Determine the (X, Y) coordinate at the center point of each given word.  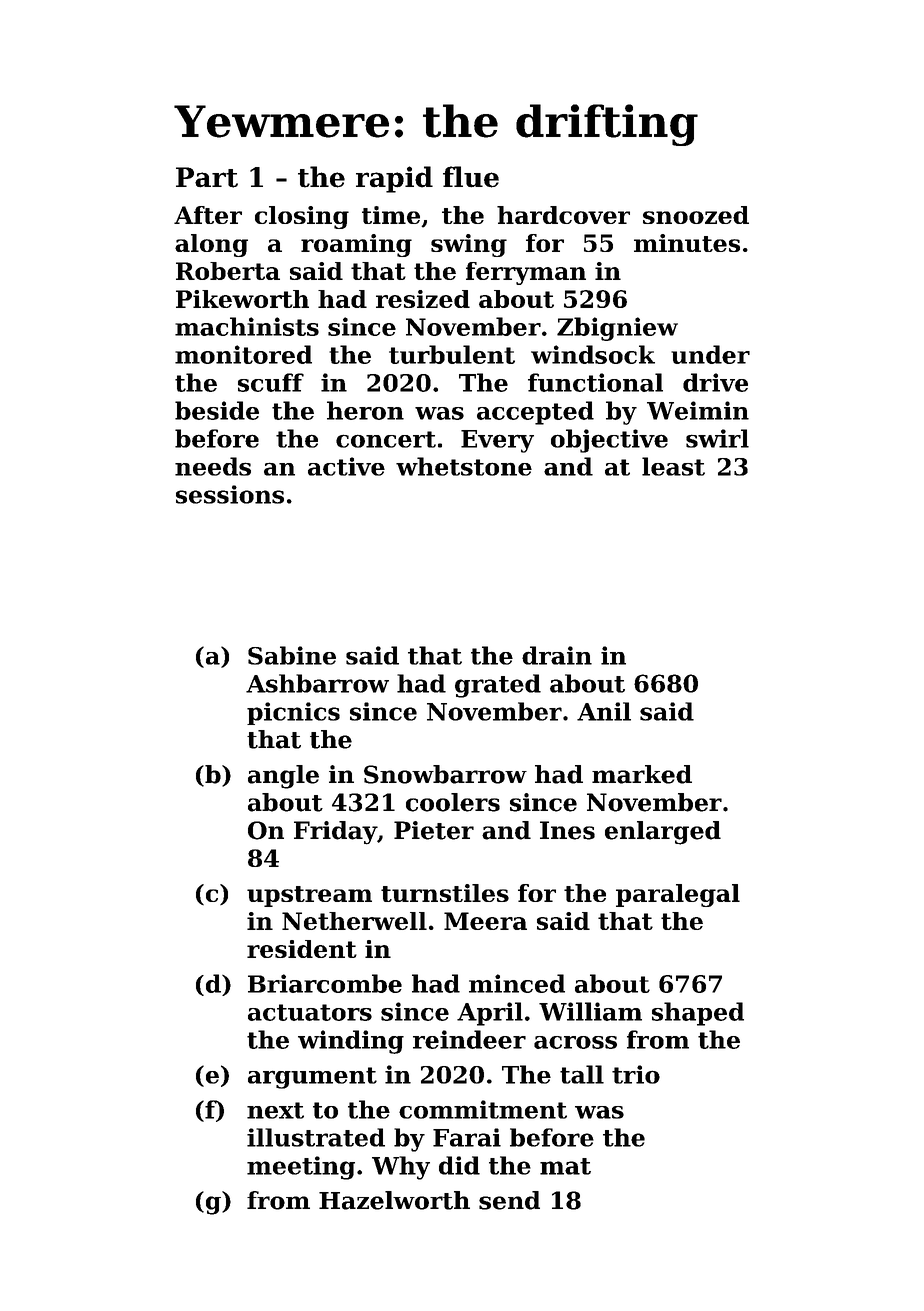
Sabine (292, 655)
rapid (394, 179)
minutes (687, 243)
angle (283, 777)
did (459, 1165)
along (211, 245)
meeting (301, 1168)
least (673, 466)
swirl (717, 438)
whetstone (464, 466)
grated (498, 686)
